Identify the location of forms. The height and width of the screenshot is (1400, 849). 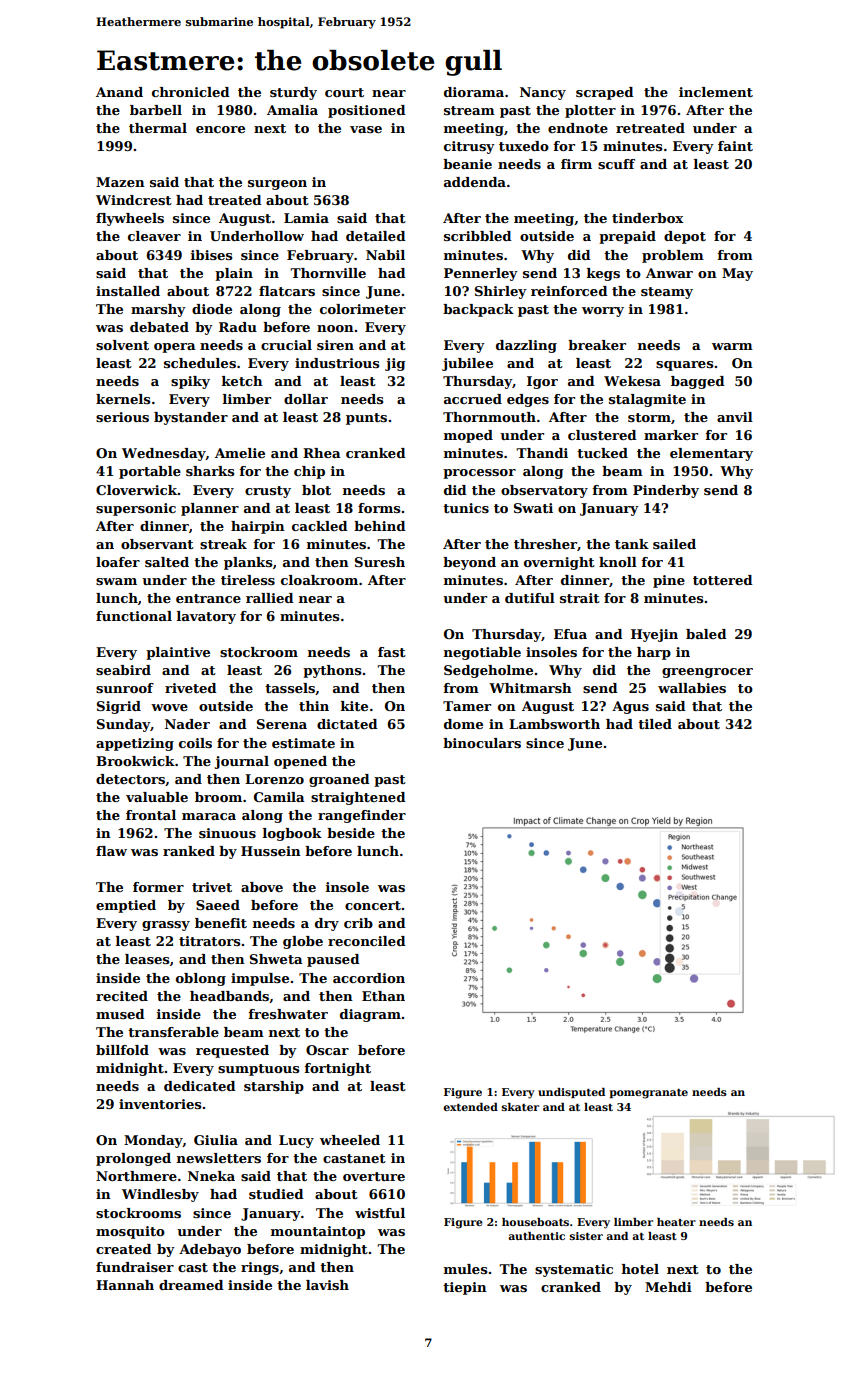
(379, 508).
